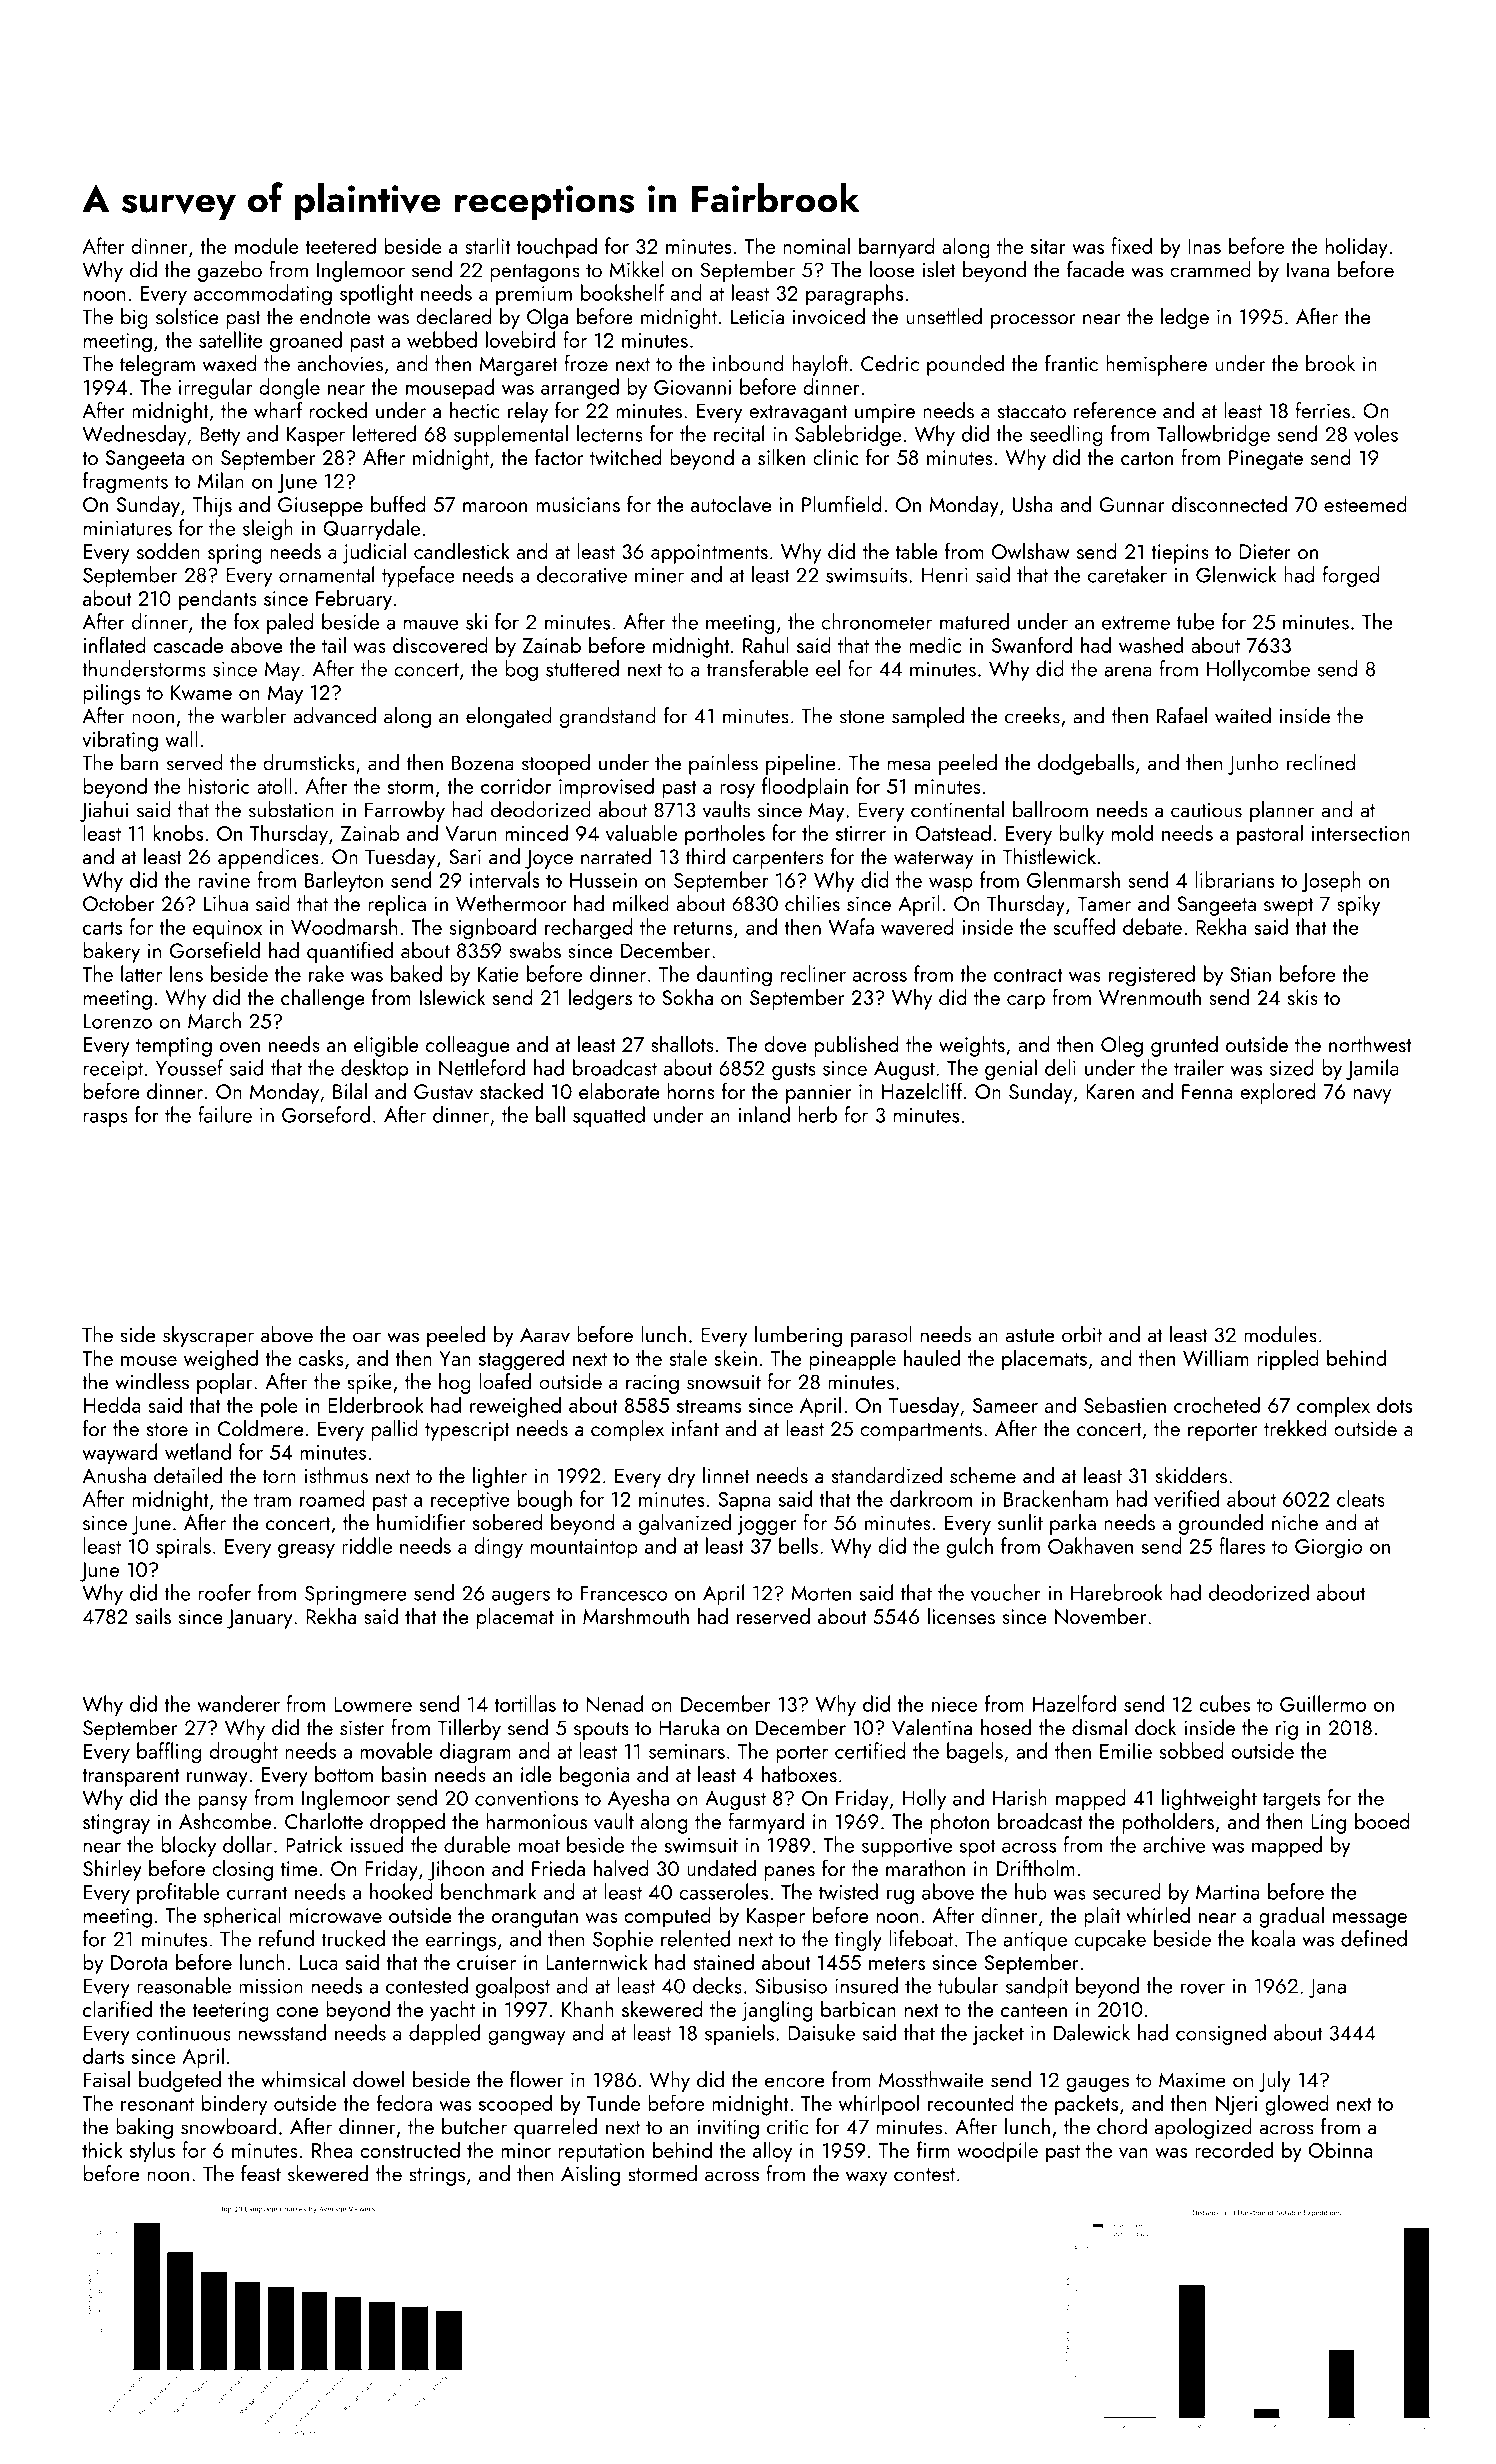 This page has height=2464, width=1496. What do you see at coordinates (507, 1522) in the page?
I see `sobered` at bounding box center [507, 1522].
